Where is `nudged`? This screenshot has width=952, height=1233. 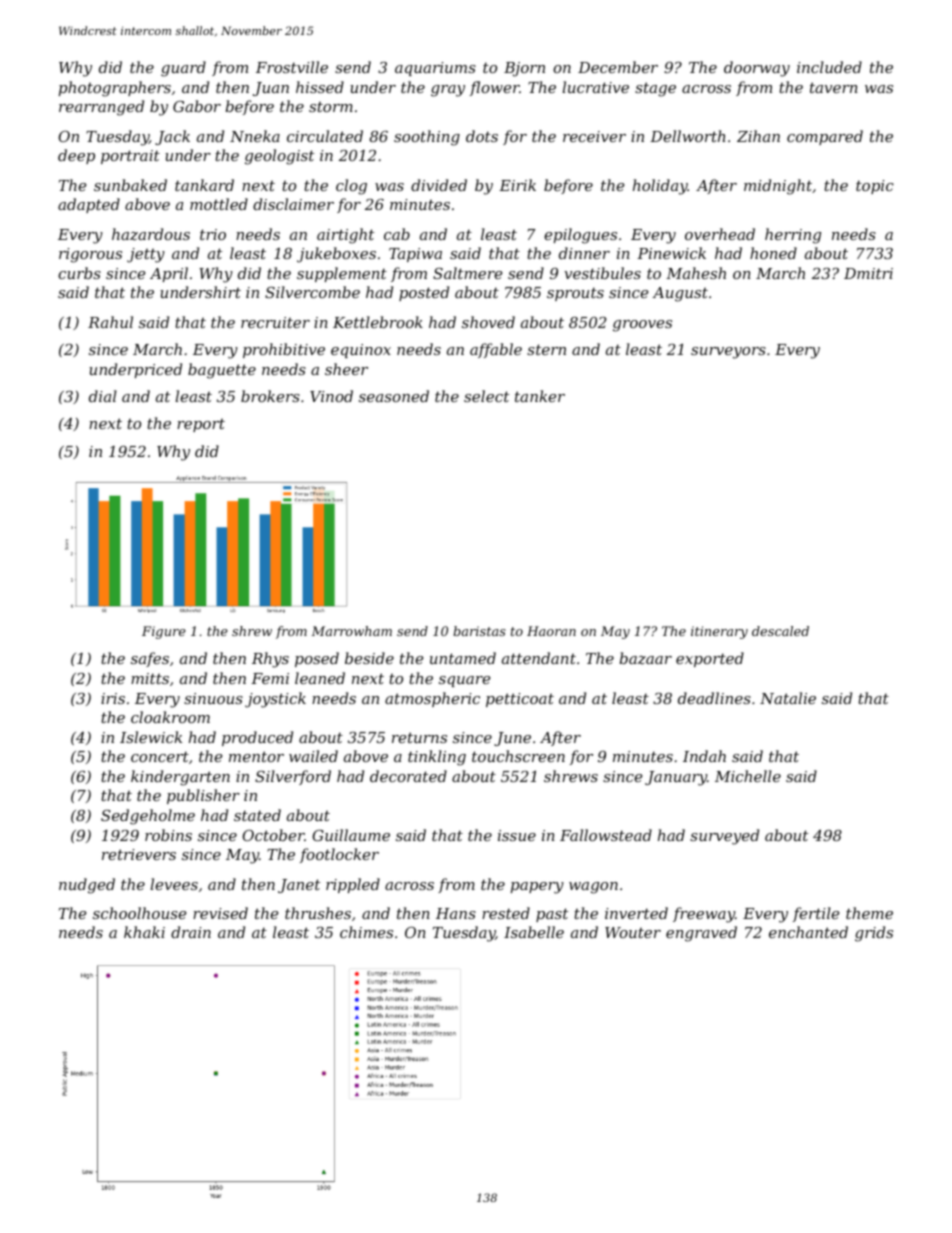 nudged is located at coordinates (87, 886).
